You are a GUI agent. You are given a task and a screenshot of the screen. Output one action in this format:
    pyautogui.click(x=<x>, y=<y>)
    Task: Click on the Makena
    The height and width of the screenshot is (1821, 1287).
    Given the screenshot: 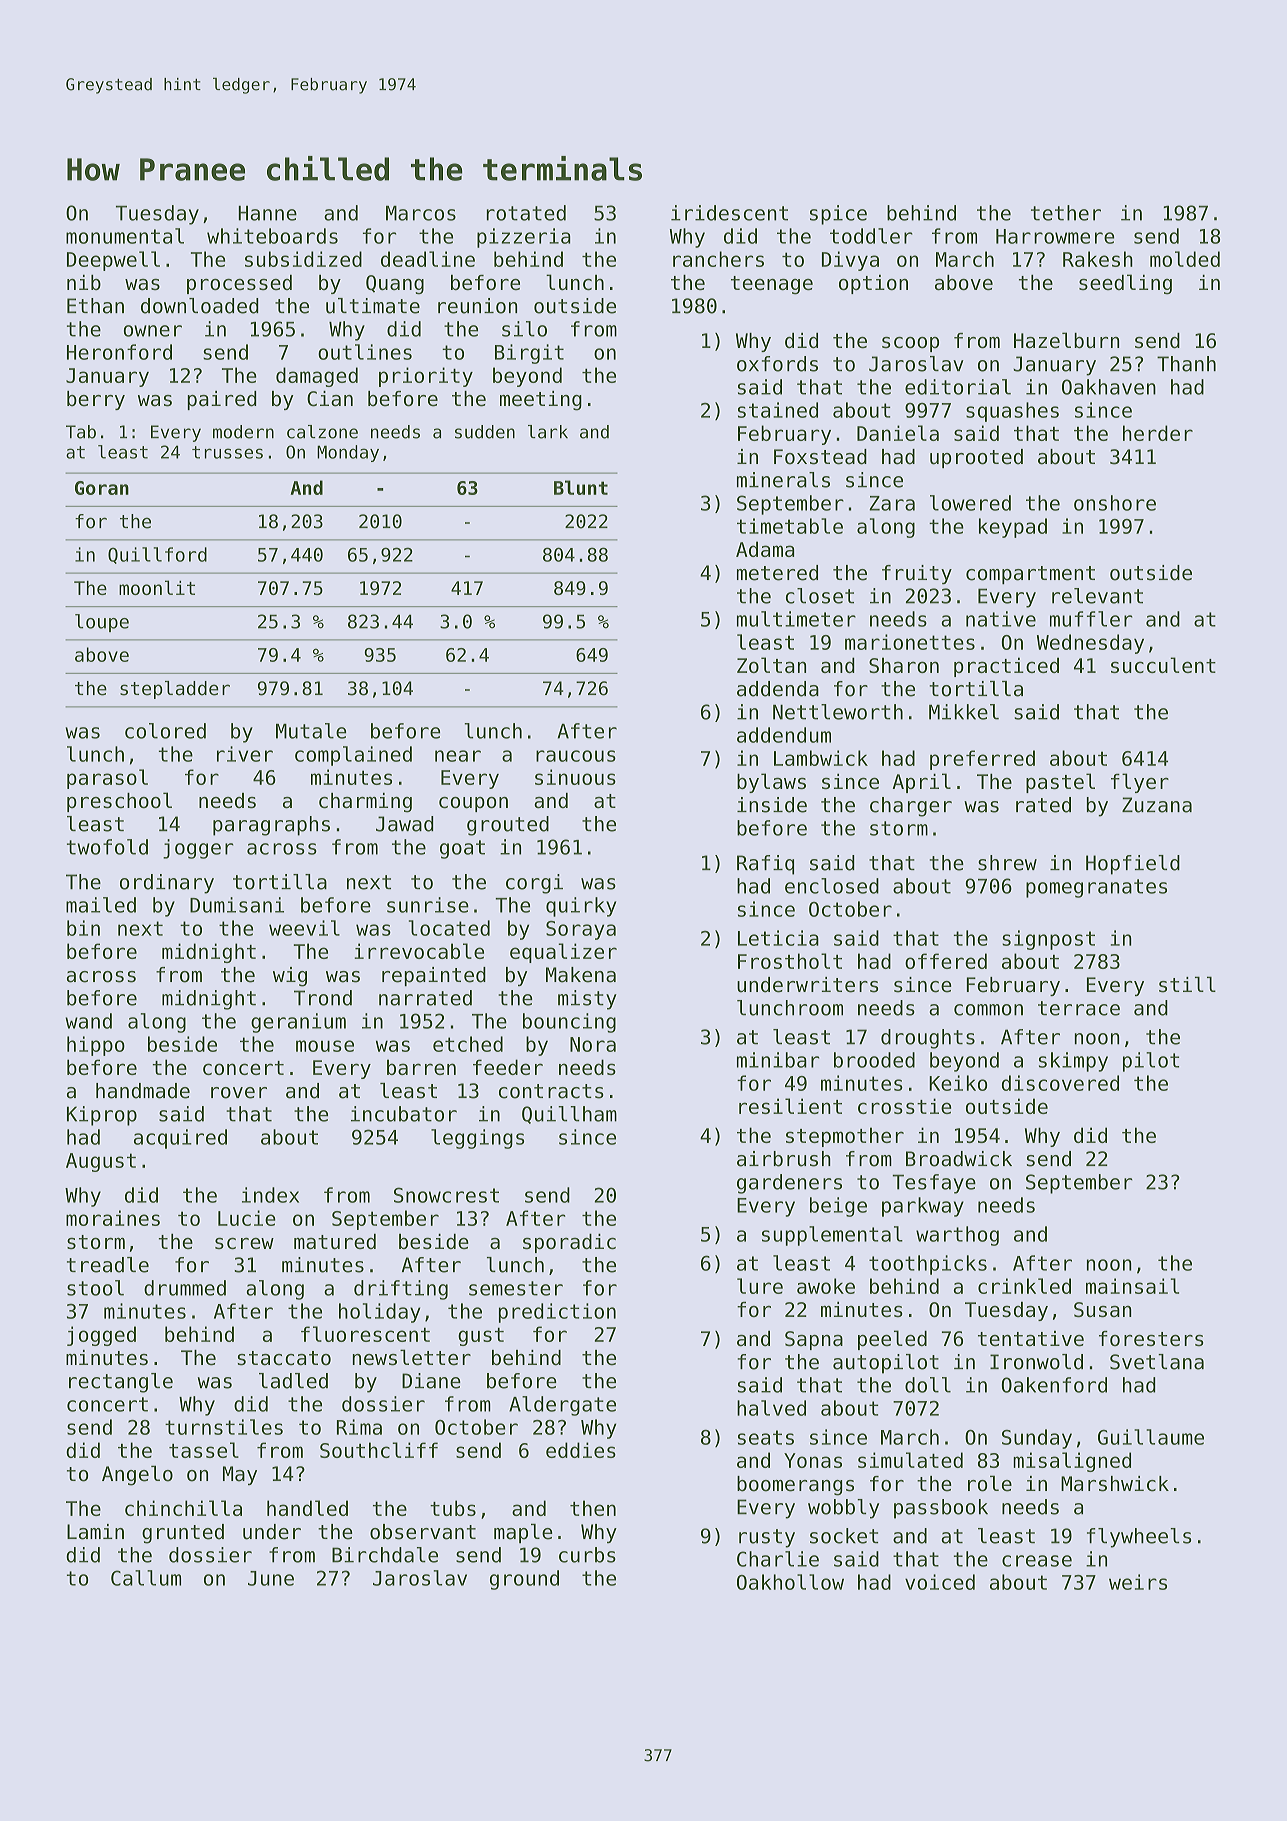 What is the action you would take?
    pyautogui.click(x=581, y=975)
